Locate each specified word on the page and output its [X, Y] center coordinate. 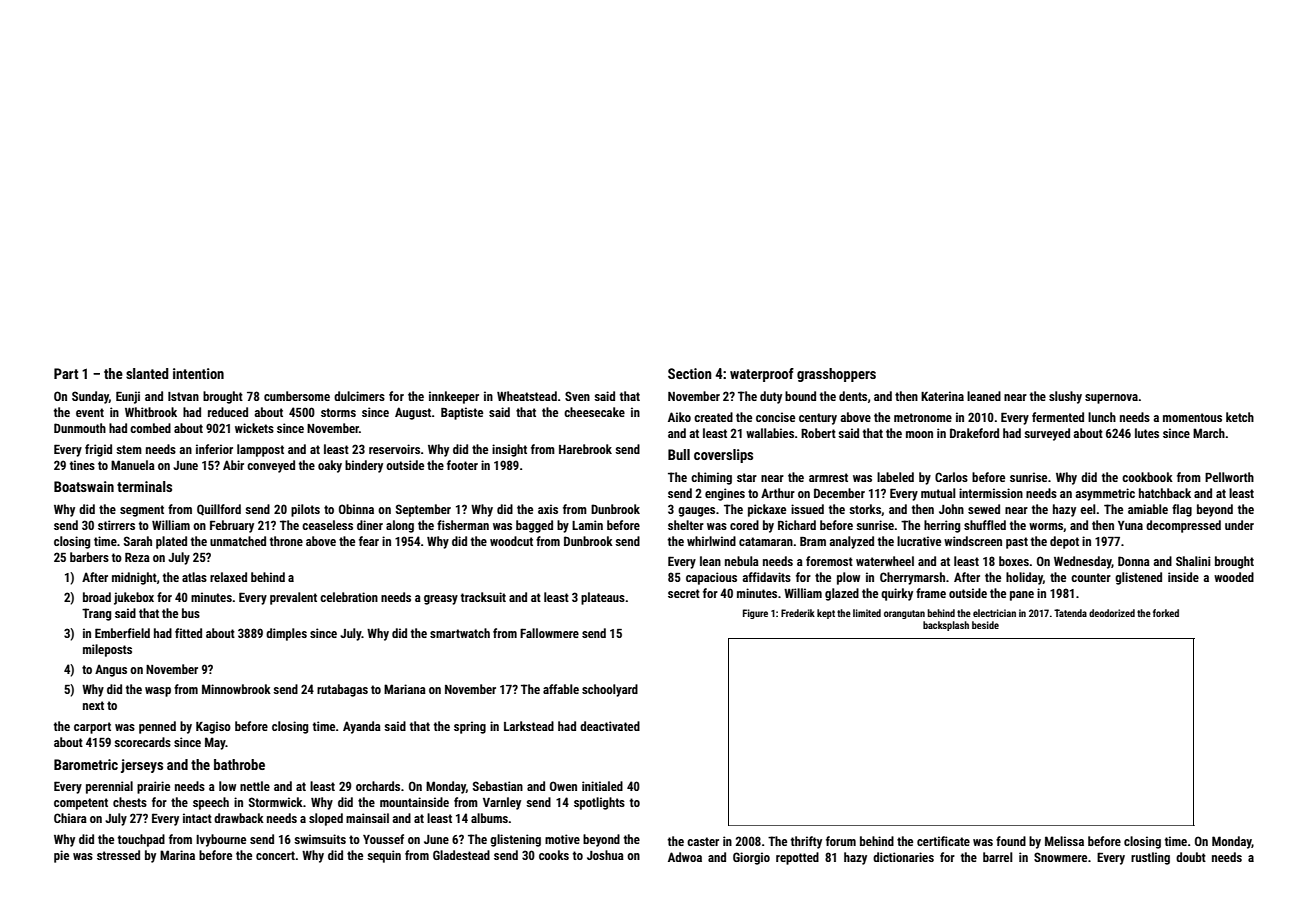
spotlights [599, 803]
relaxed [228, 577]
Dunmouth [80, 428]
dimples [286, 634]
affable [561, 689]
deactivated [610, 726]
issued [807, 509]
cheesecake [594, 412]
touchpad [141, 840]
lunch [1102, 417]
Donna [1134, 561]
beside [985, 625]
